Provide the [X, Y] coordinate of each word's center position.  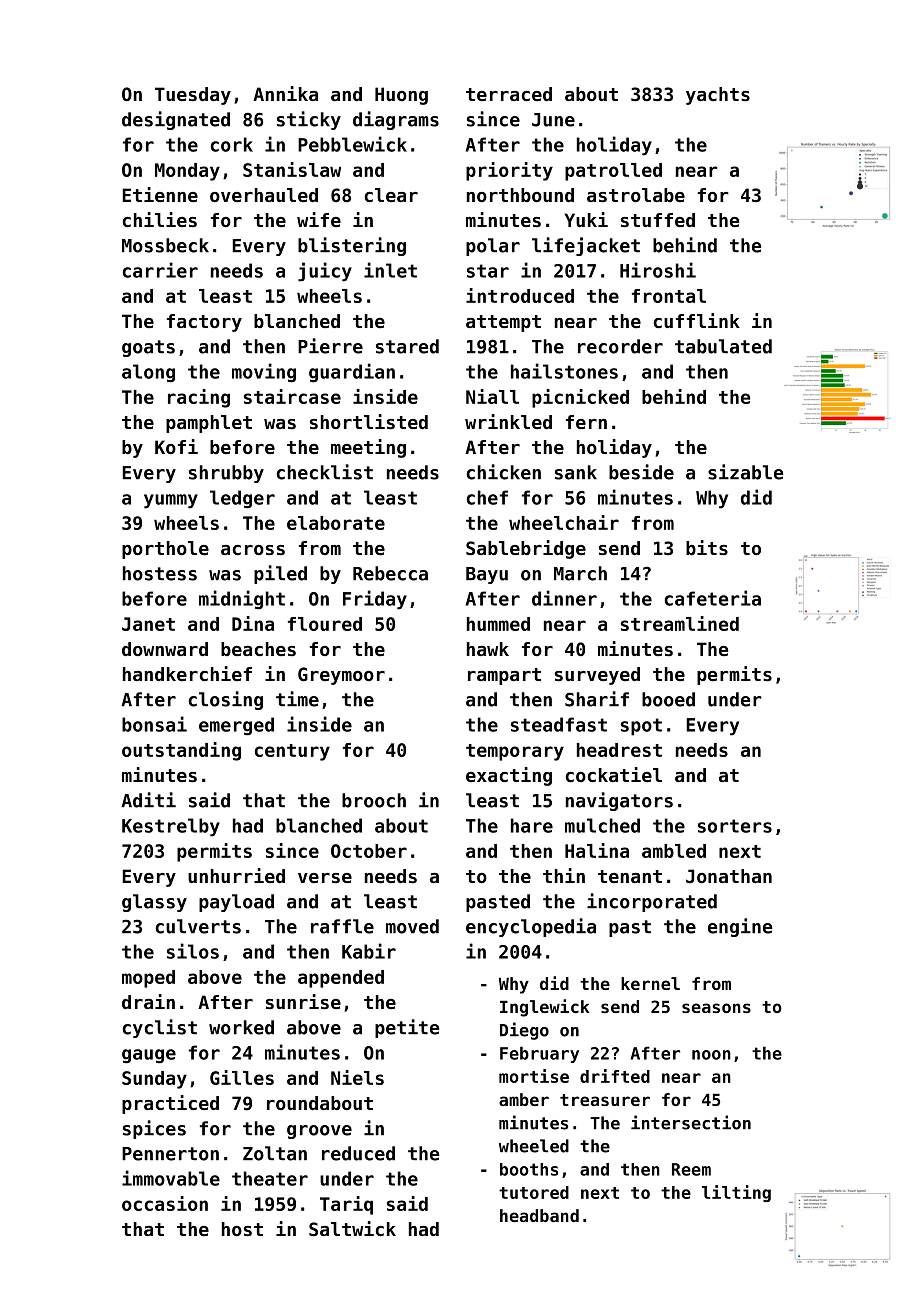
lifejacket [586, 246]
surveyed [597, 676]
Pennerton [170, 1154]
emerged [236, 726]
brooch [374, 800]
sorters [735, 826]
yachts [718, 96]
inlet [390, 270]
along [148, 373]
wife [319, 219]
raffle [342, 926]
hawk [488, 649]
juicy [325, 272]
